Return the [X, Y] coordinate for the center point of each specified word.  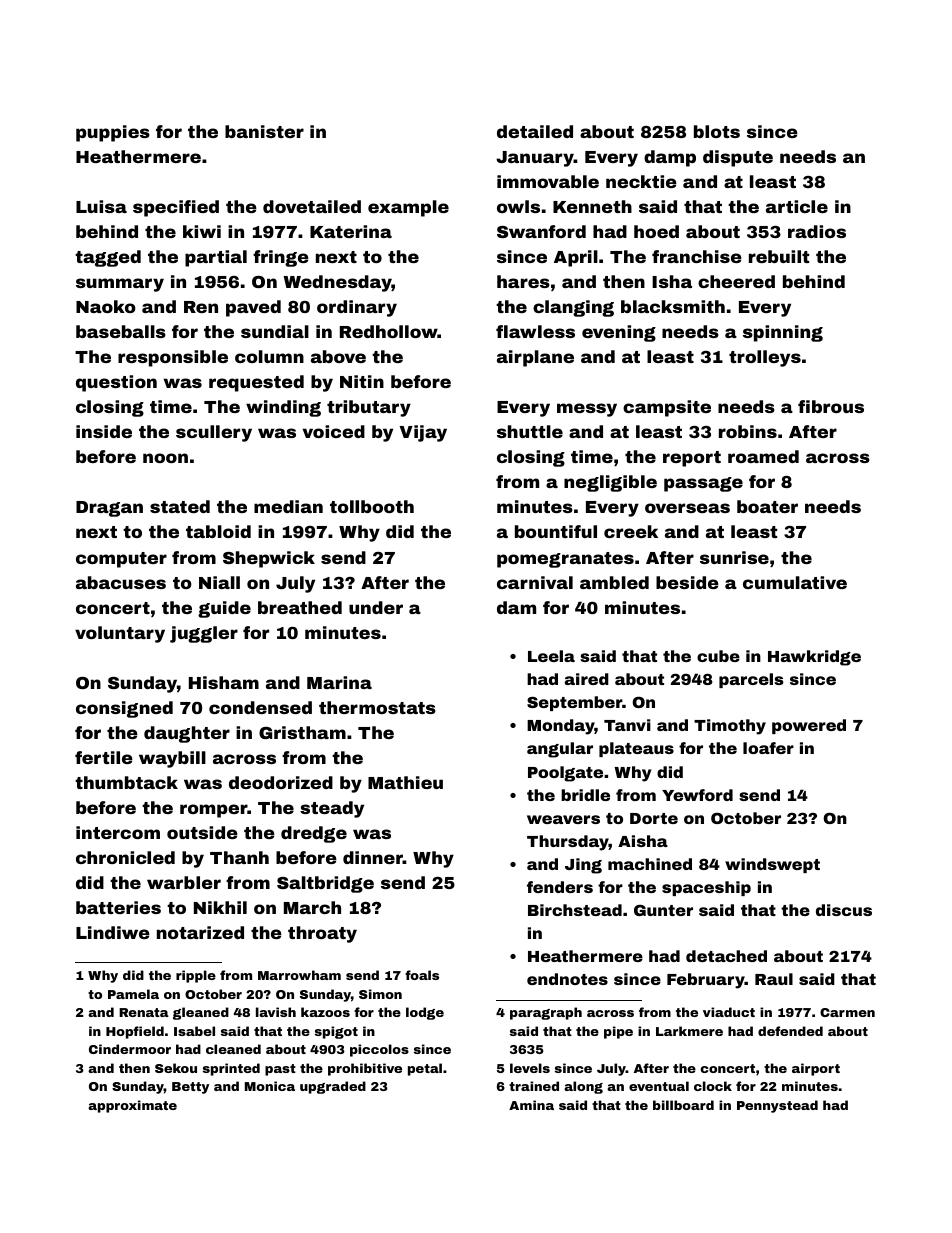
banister [264, 131]
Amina [531, 1105]
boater [767, 506]
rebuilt [779, 256]
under [376, 607]
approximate [132, 1106]
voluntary [120, 634]
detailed [535, 131]
